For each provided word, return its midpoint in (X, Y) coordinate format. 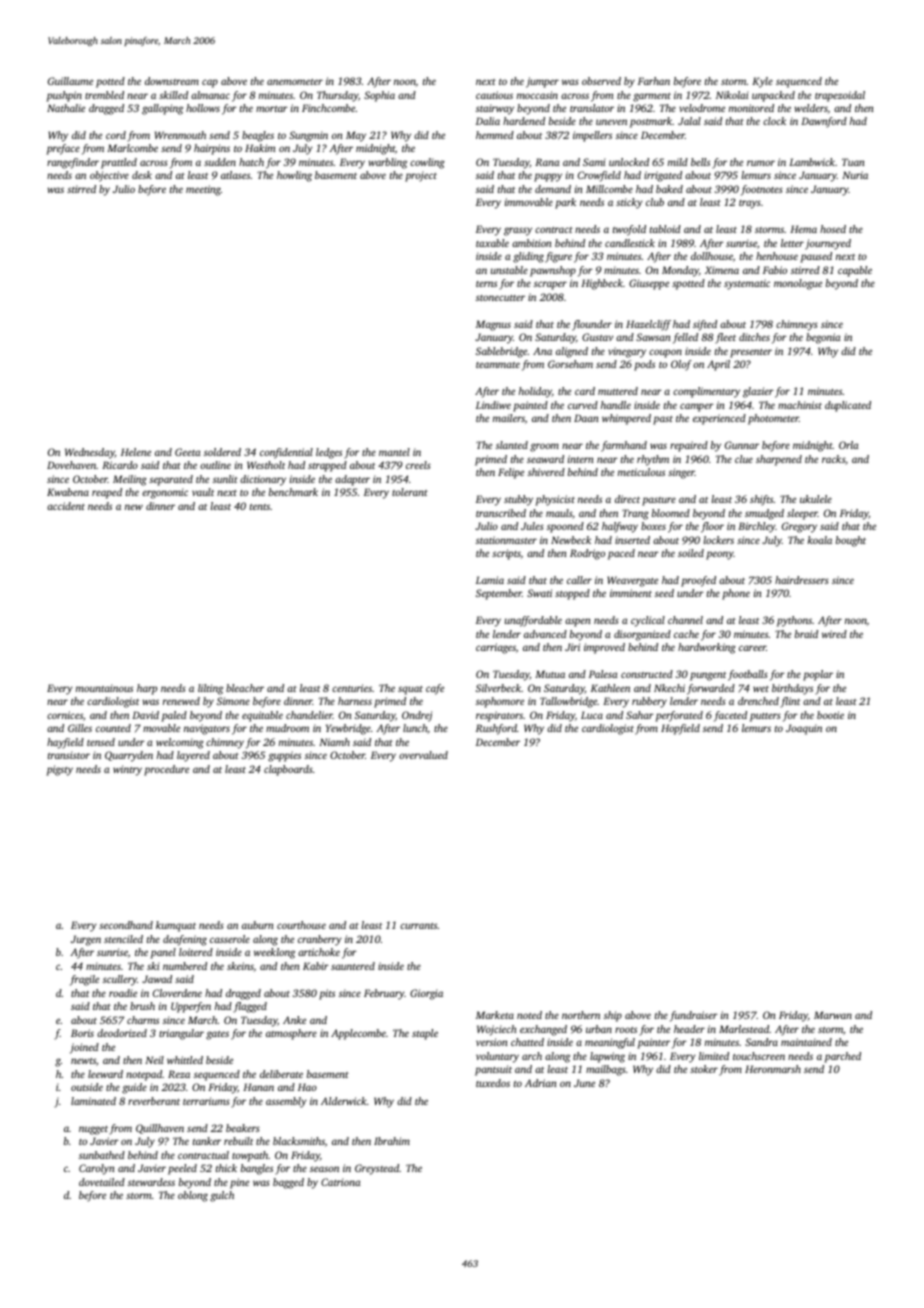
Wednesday (90, 453)
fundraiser (694, 1016)
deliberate (281, 1074)
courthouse (301, 925)
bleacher (245, 688)
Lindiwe (493, 405)
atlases (235, 175)
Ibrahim (392, 1141)
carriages (496, 648)
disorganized (642, 635)
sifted (705, 325)
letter (792, 243)
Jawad (157, 979)
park (565, 203)
